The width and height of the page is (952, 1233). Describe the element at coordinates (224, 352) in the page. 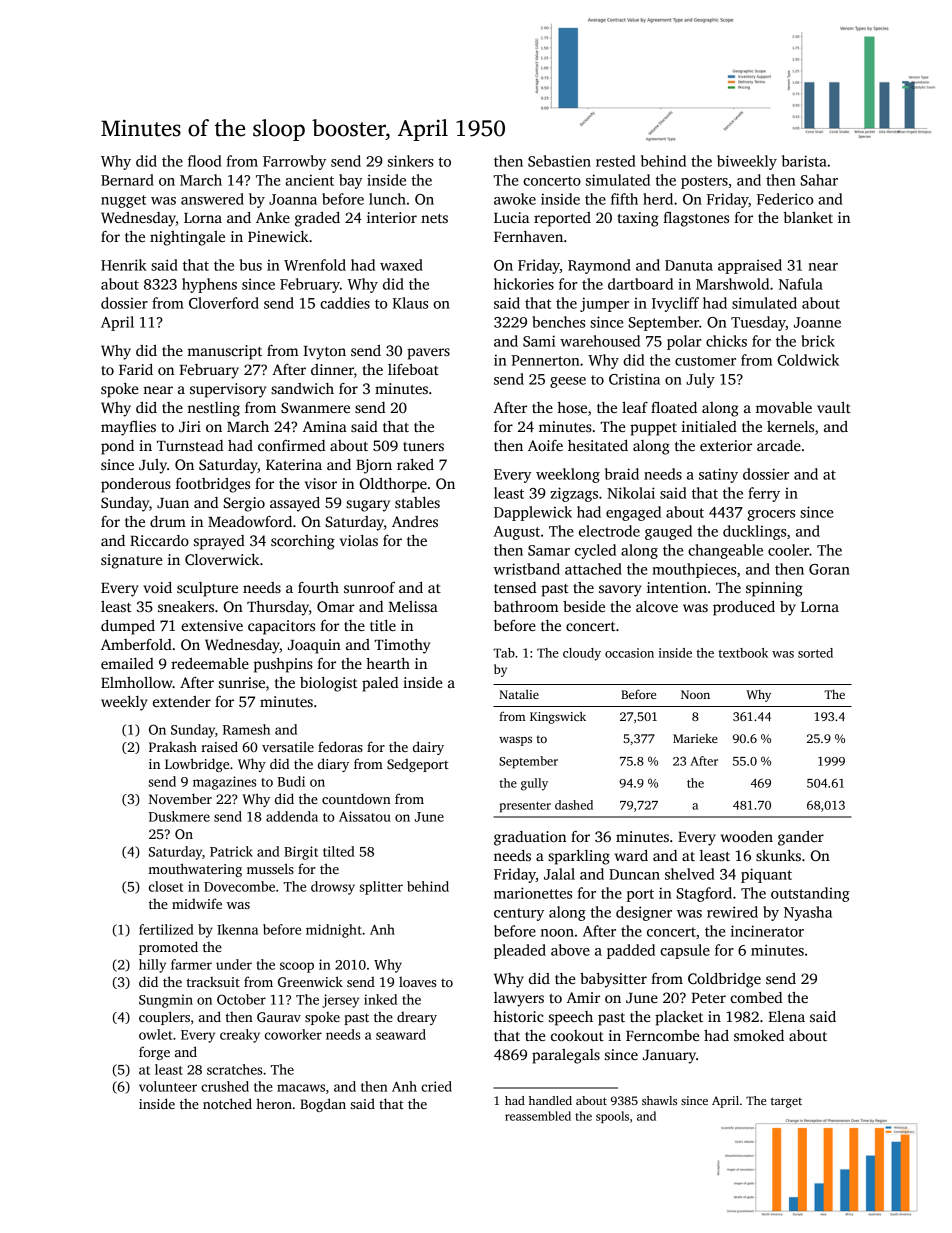

I see `manuscript` at that location.
